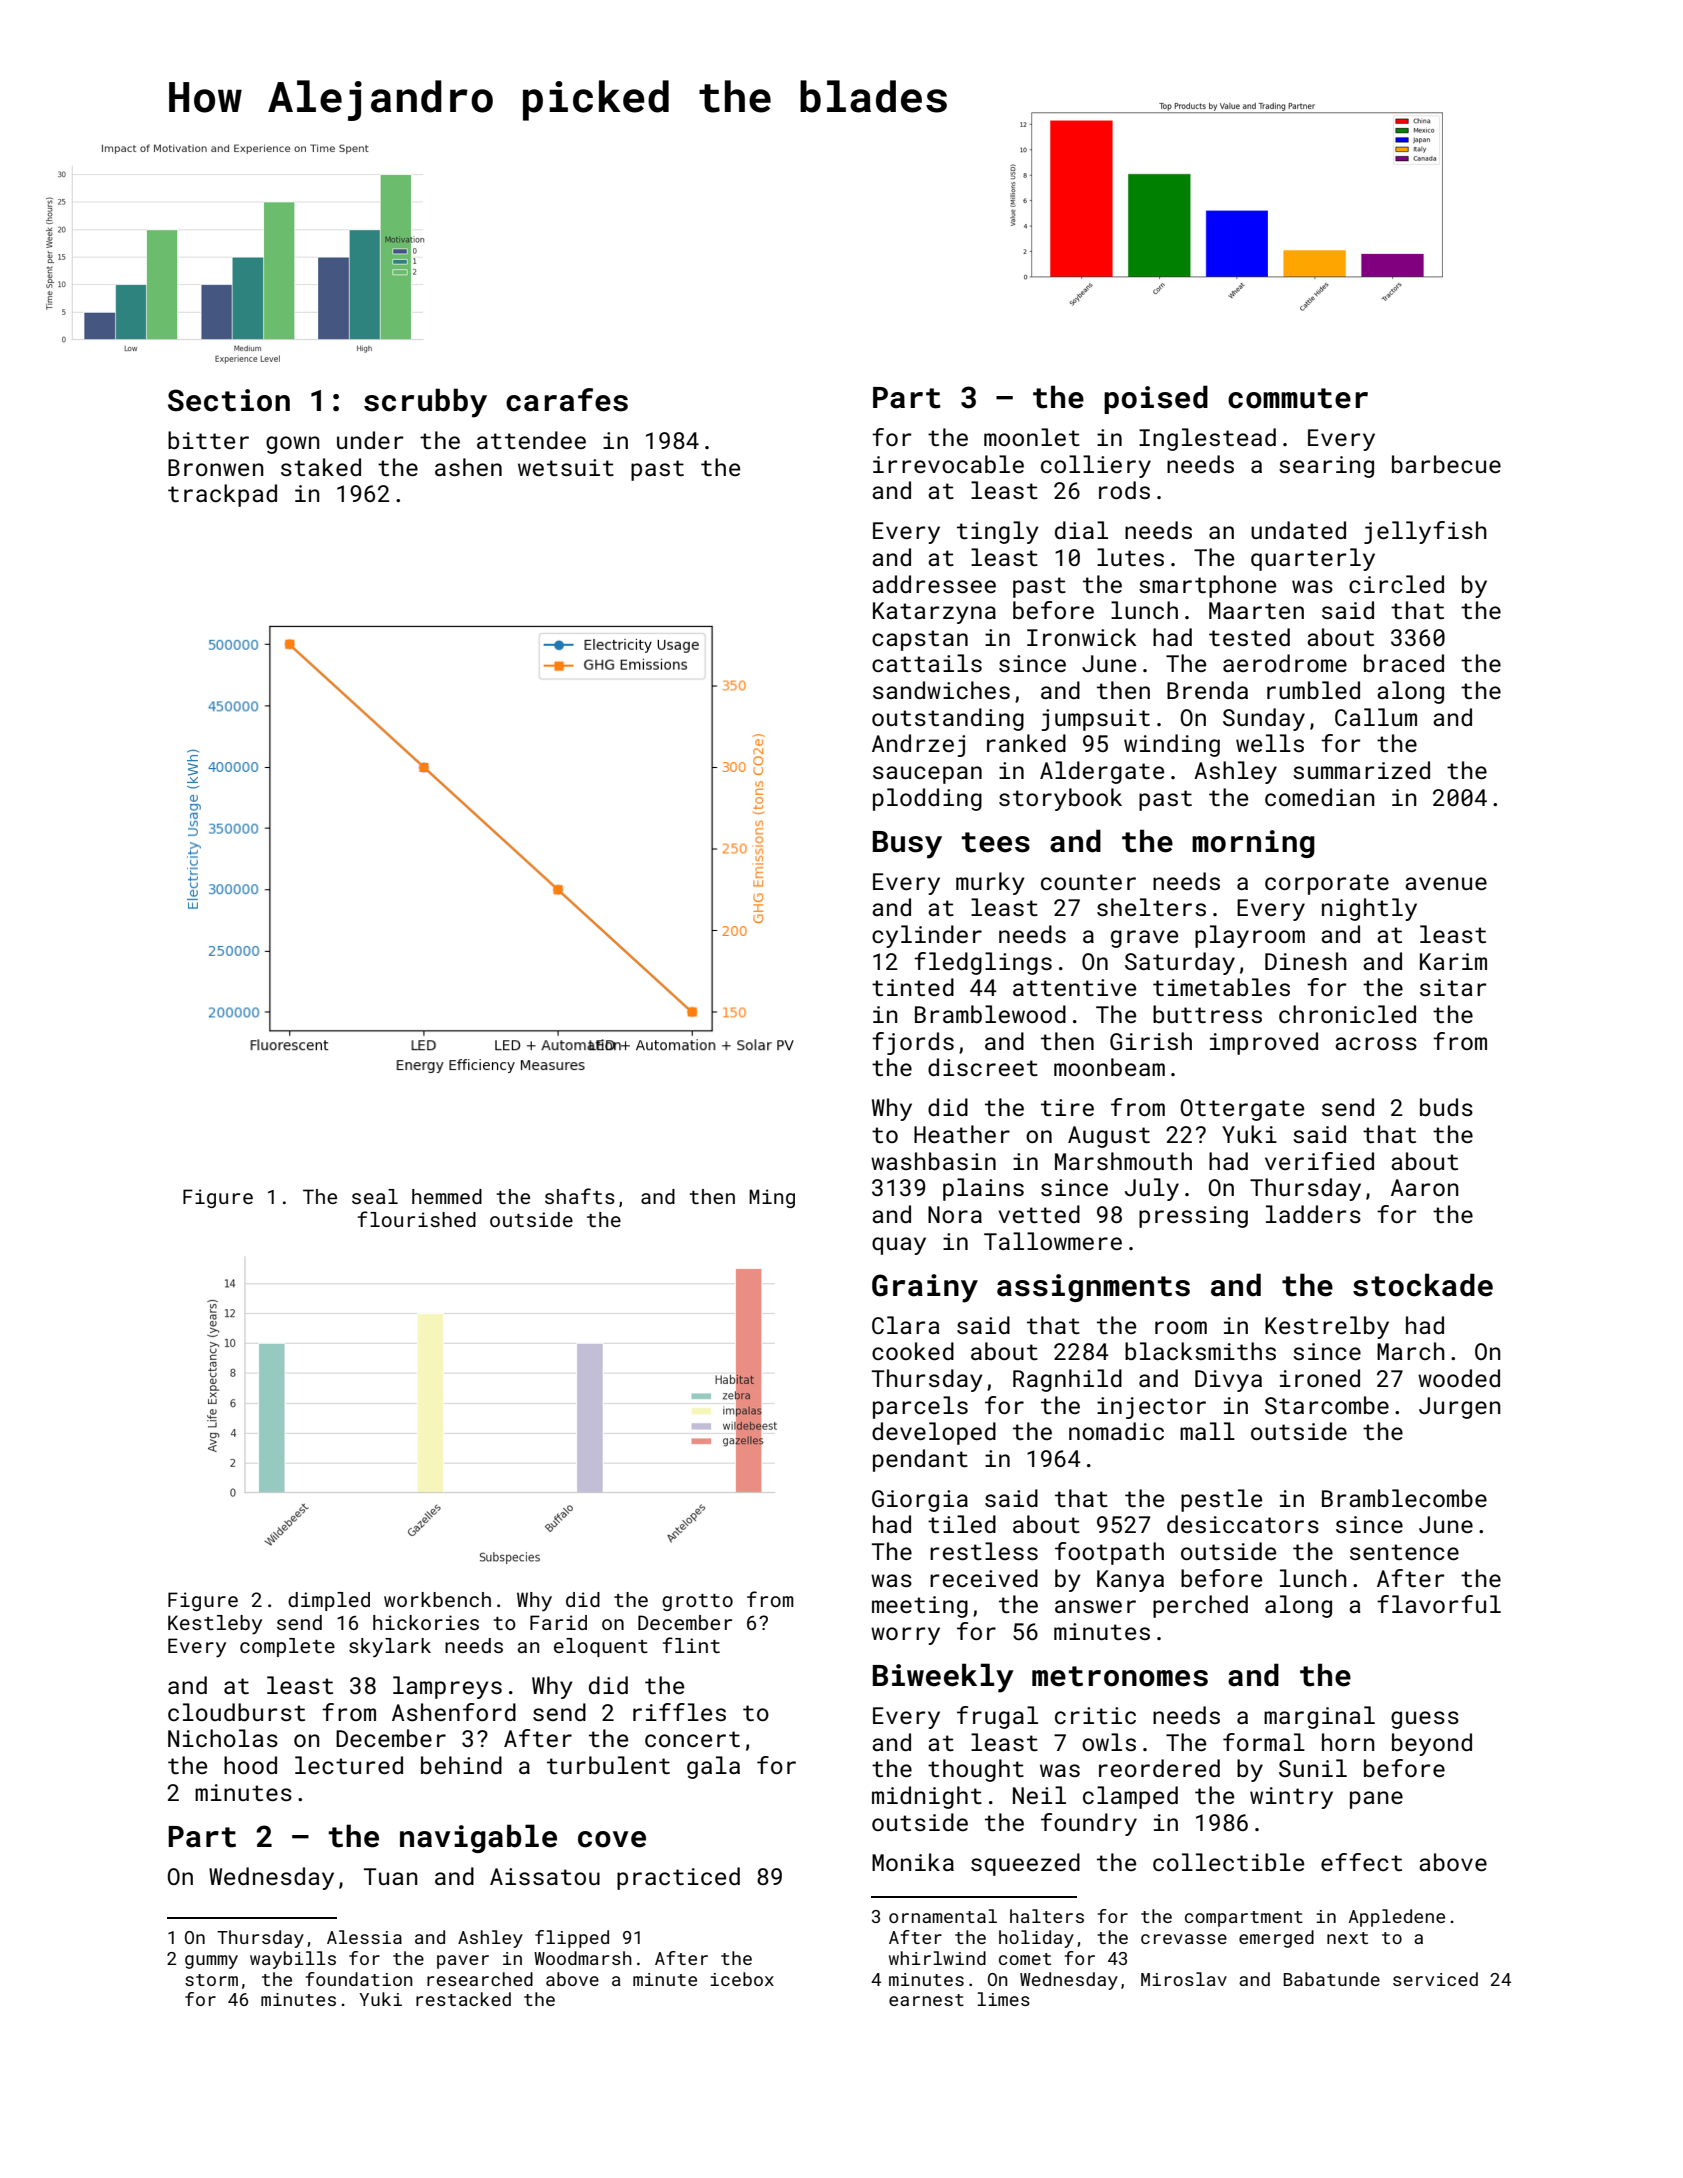 Image resolution: width=1683 pixels, height=2178 pixels. What do you see at coordinates (222, 495) in the screenshot?
I see `trackpad` at bounding box center [222, 495].
